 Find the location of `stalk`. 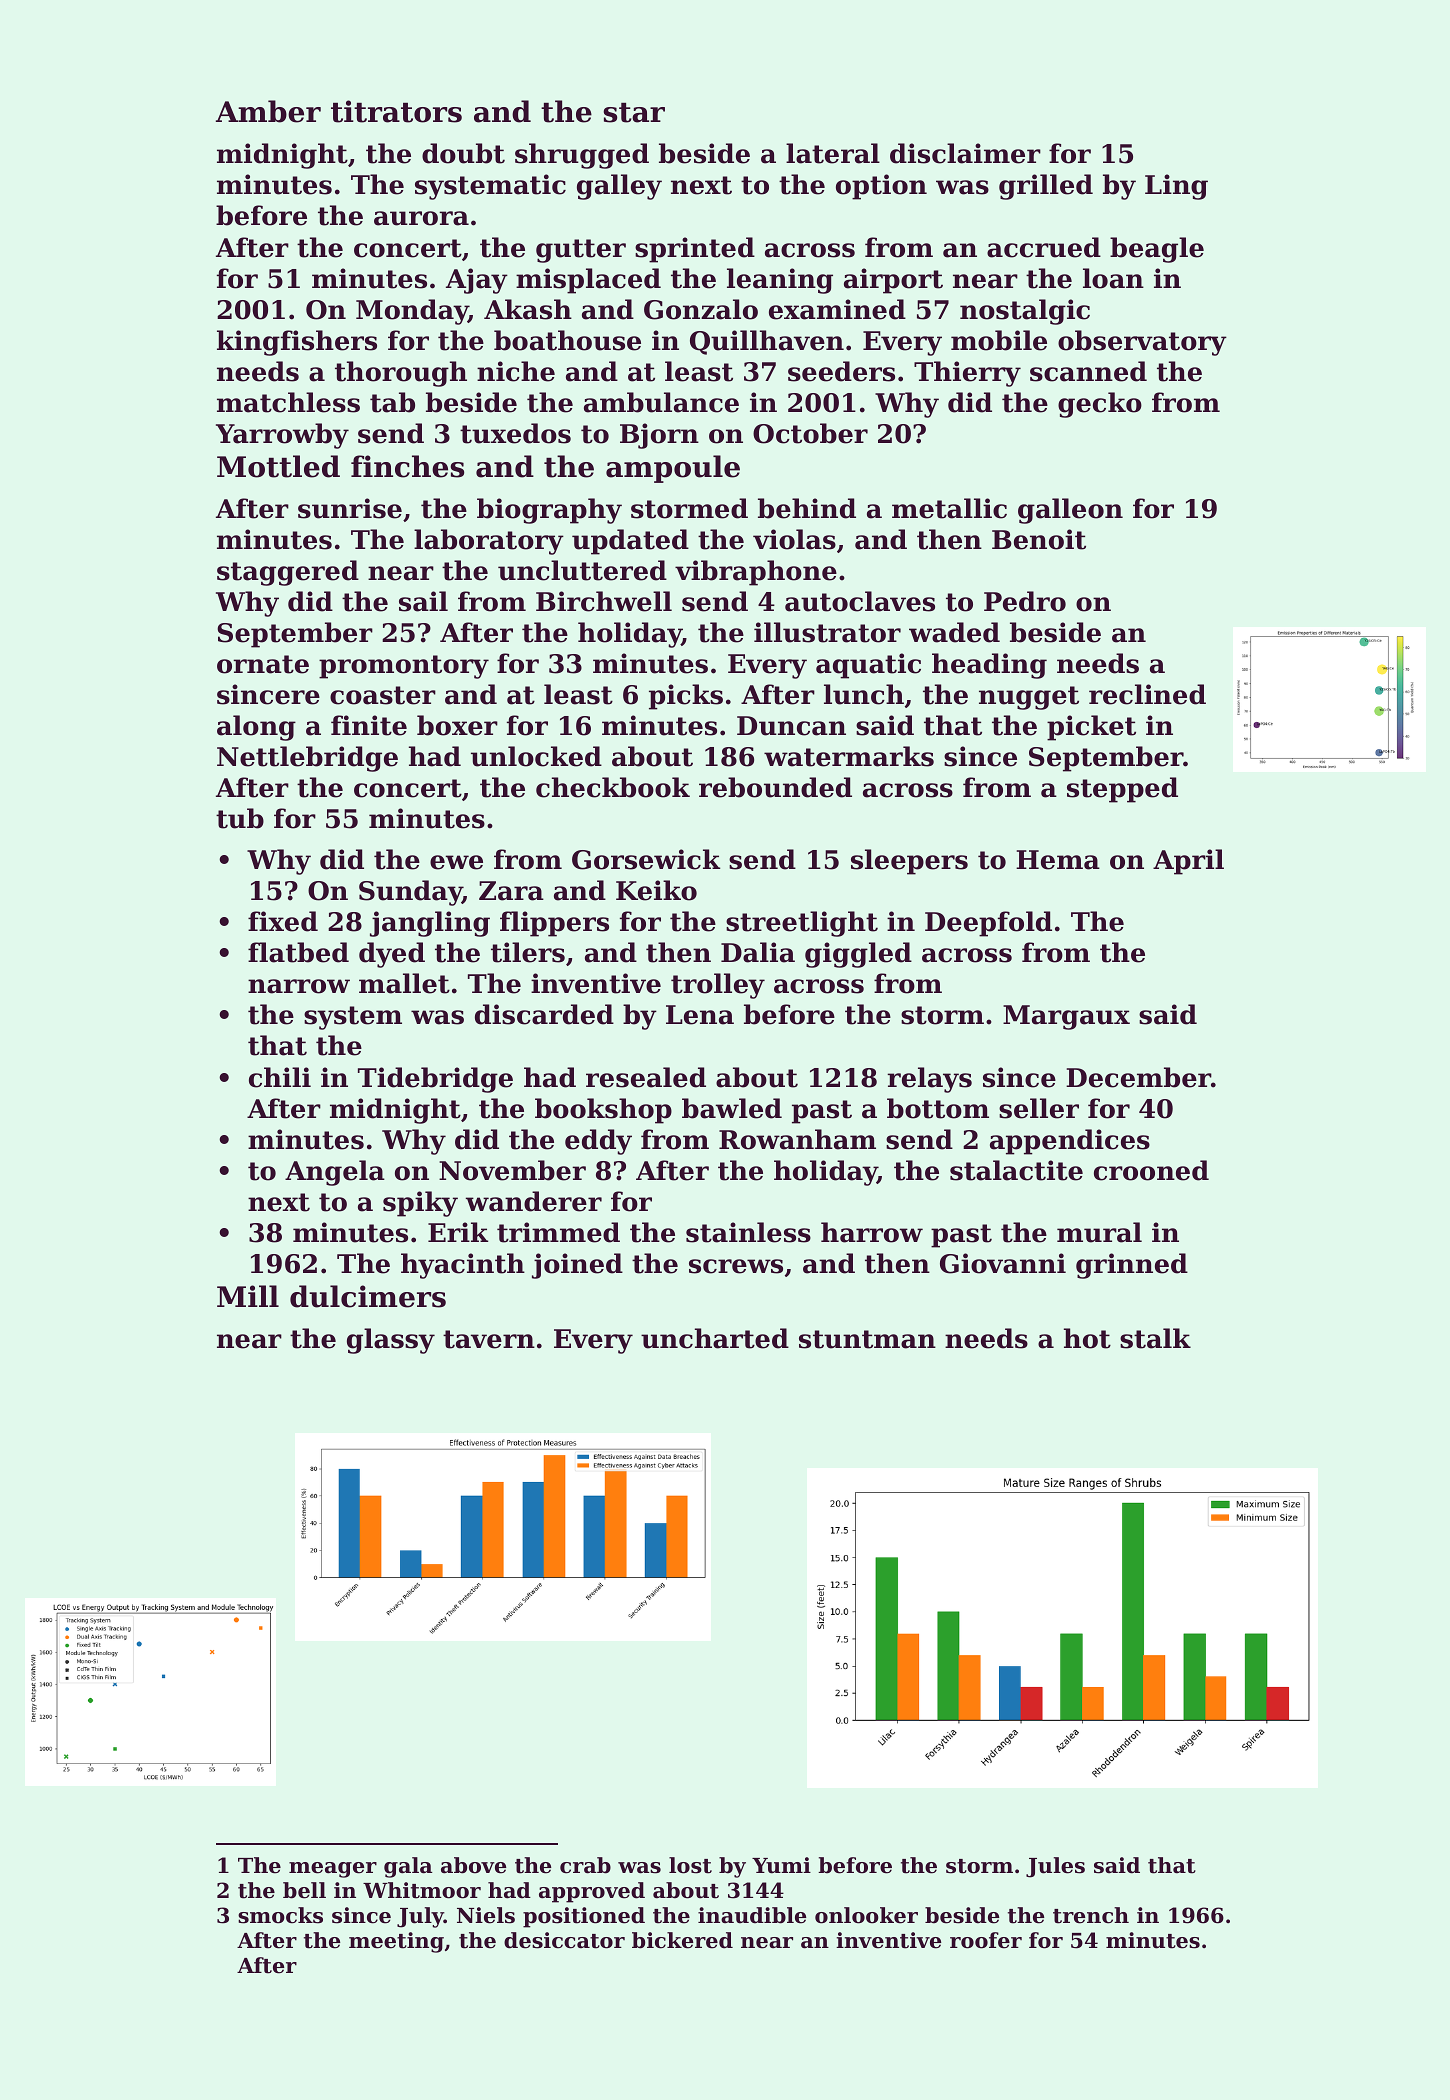

stalk is located at coordinates (1155, 1338).
